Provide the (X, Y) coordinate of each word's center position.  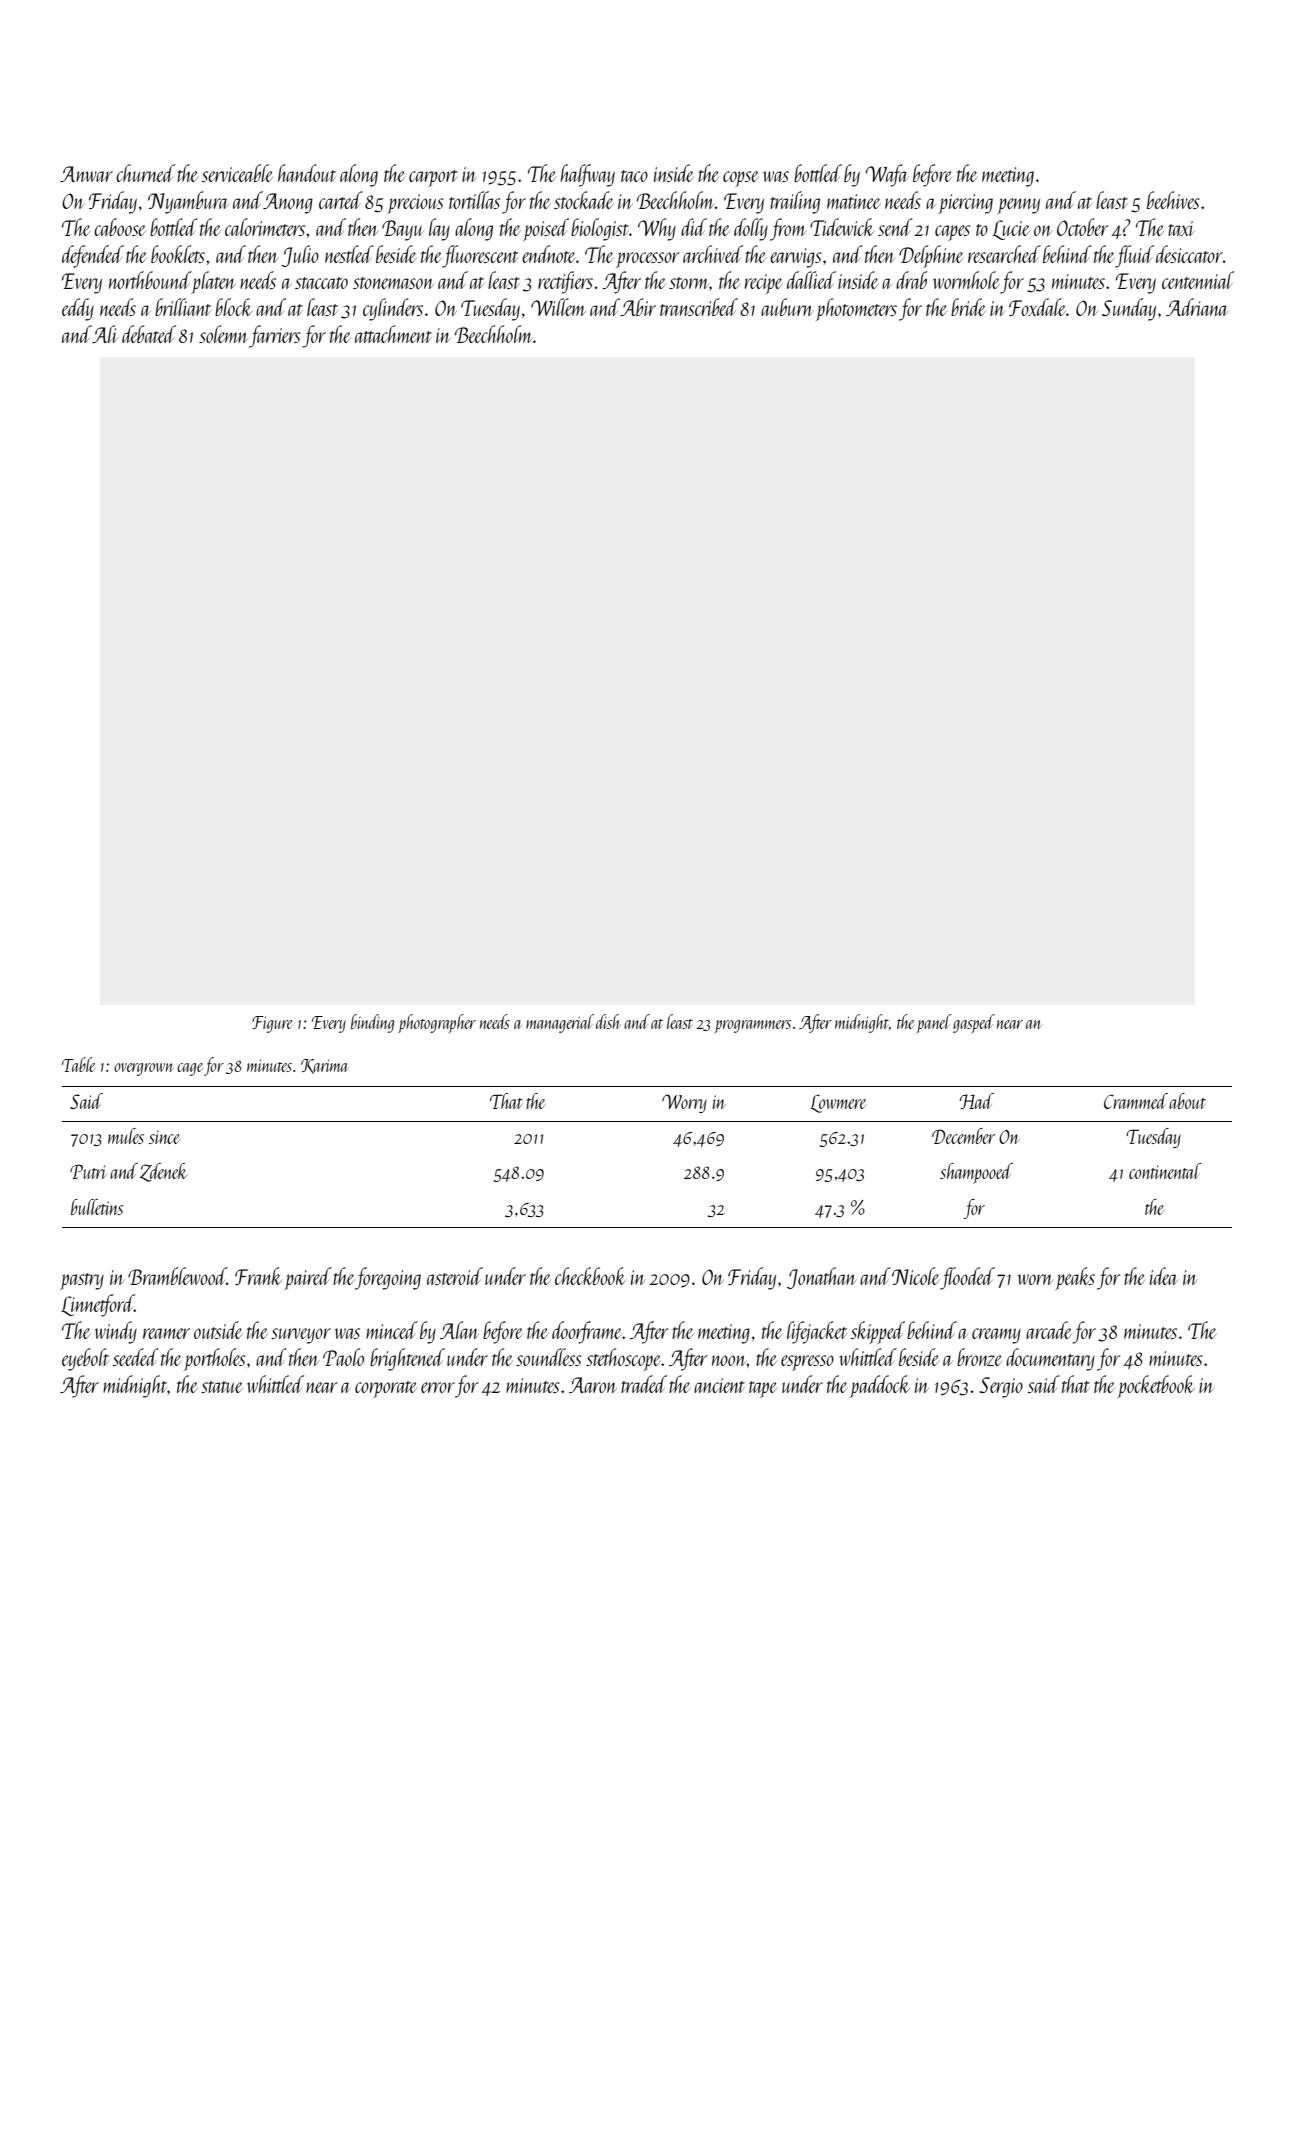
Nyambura (188, 202)
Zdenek (164, 1172)
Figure (272, 1024)
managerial (560, 1023)
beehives (1173, 200)
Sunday (1129, 309)
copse (741, 179)
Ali (105, 334)
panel (934, 1023)
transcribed (699, 307)
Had (977, 1101)
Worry (684, 1103)
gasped (974, 1023)
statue (222, 1387)
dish (608, 1021)
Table (78, 1064)
